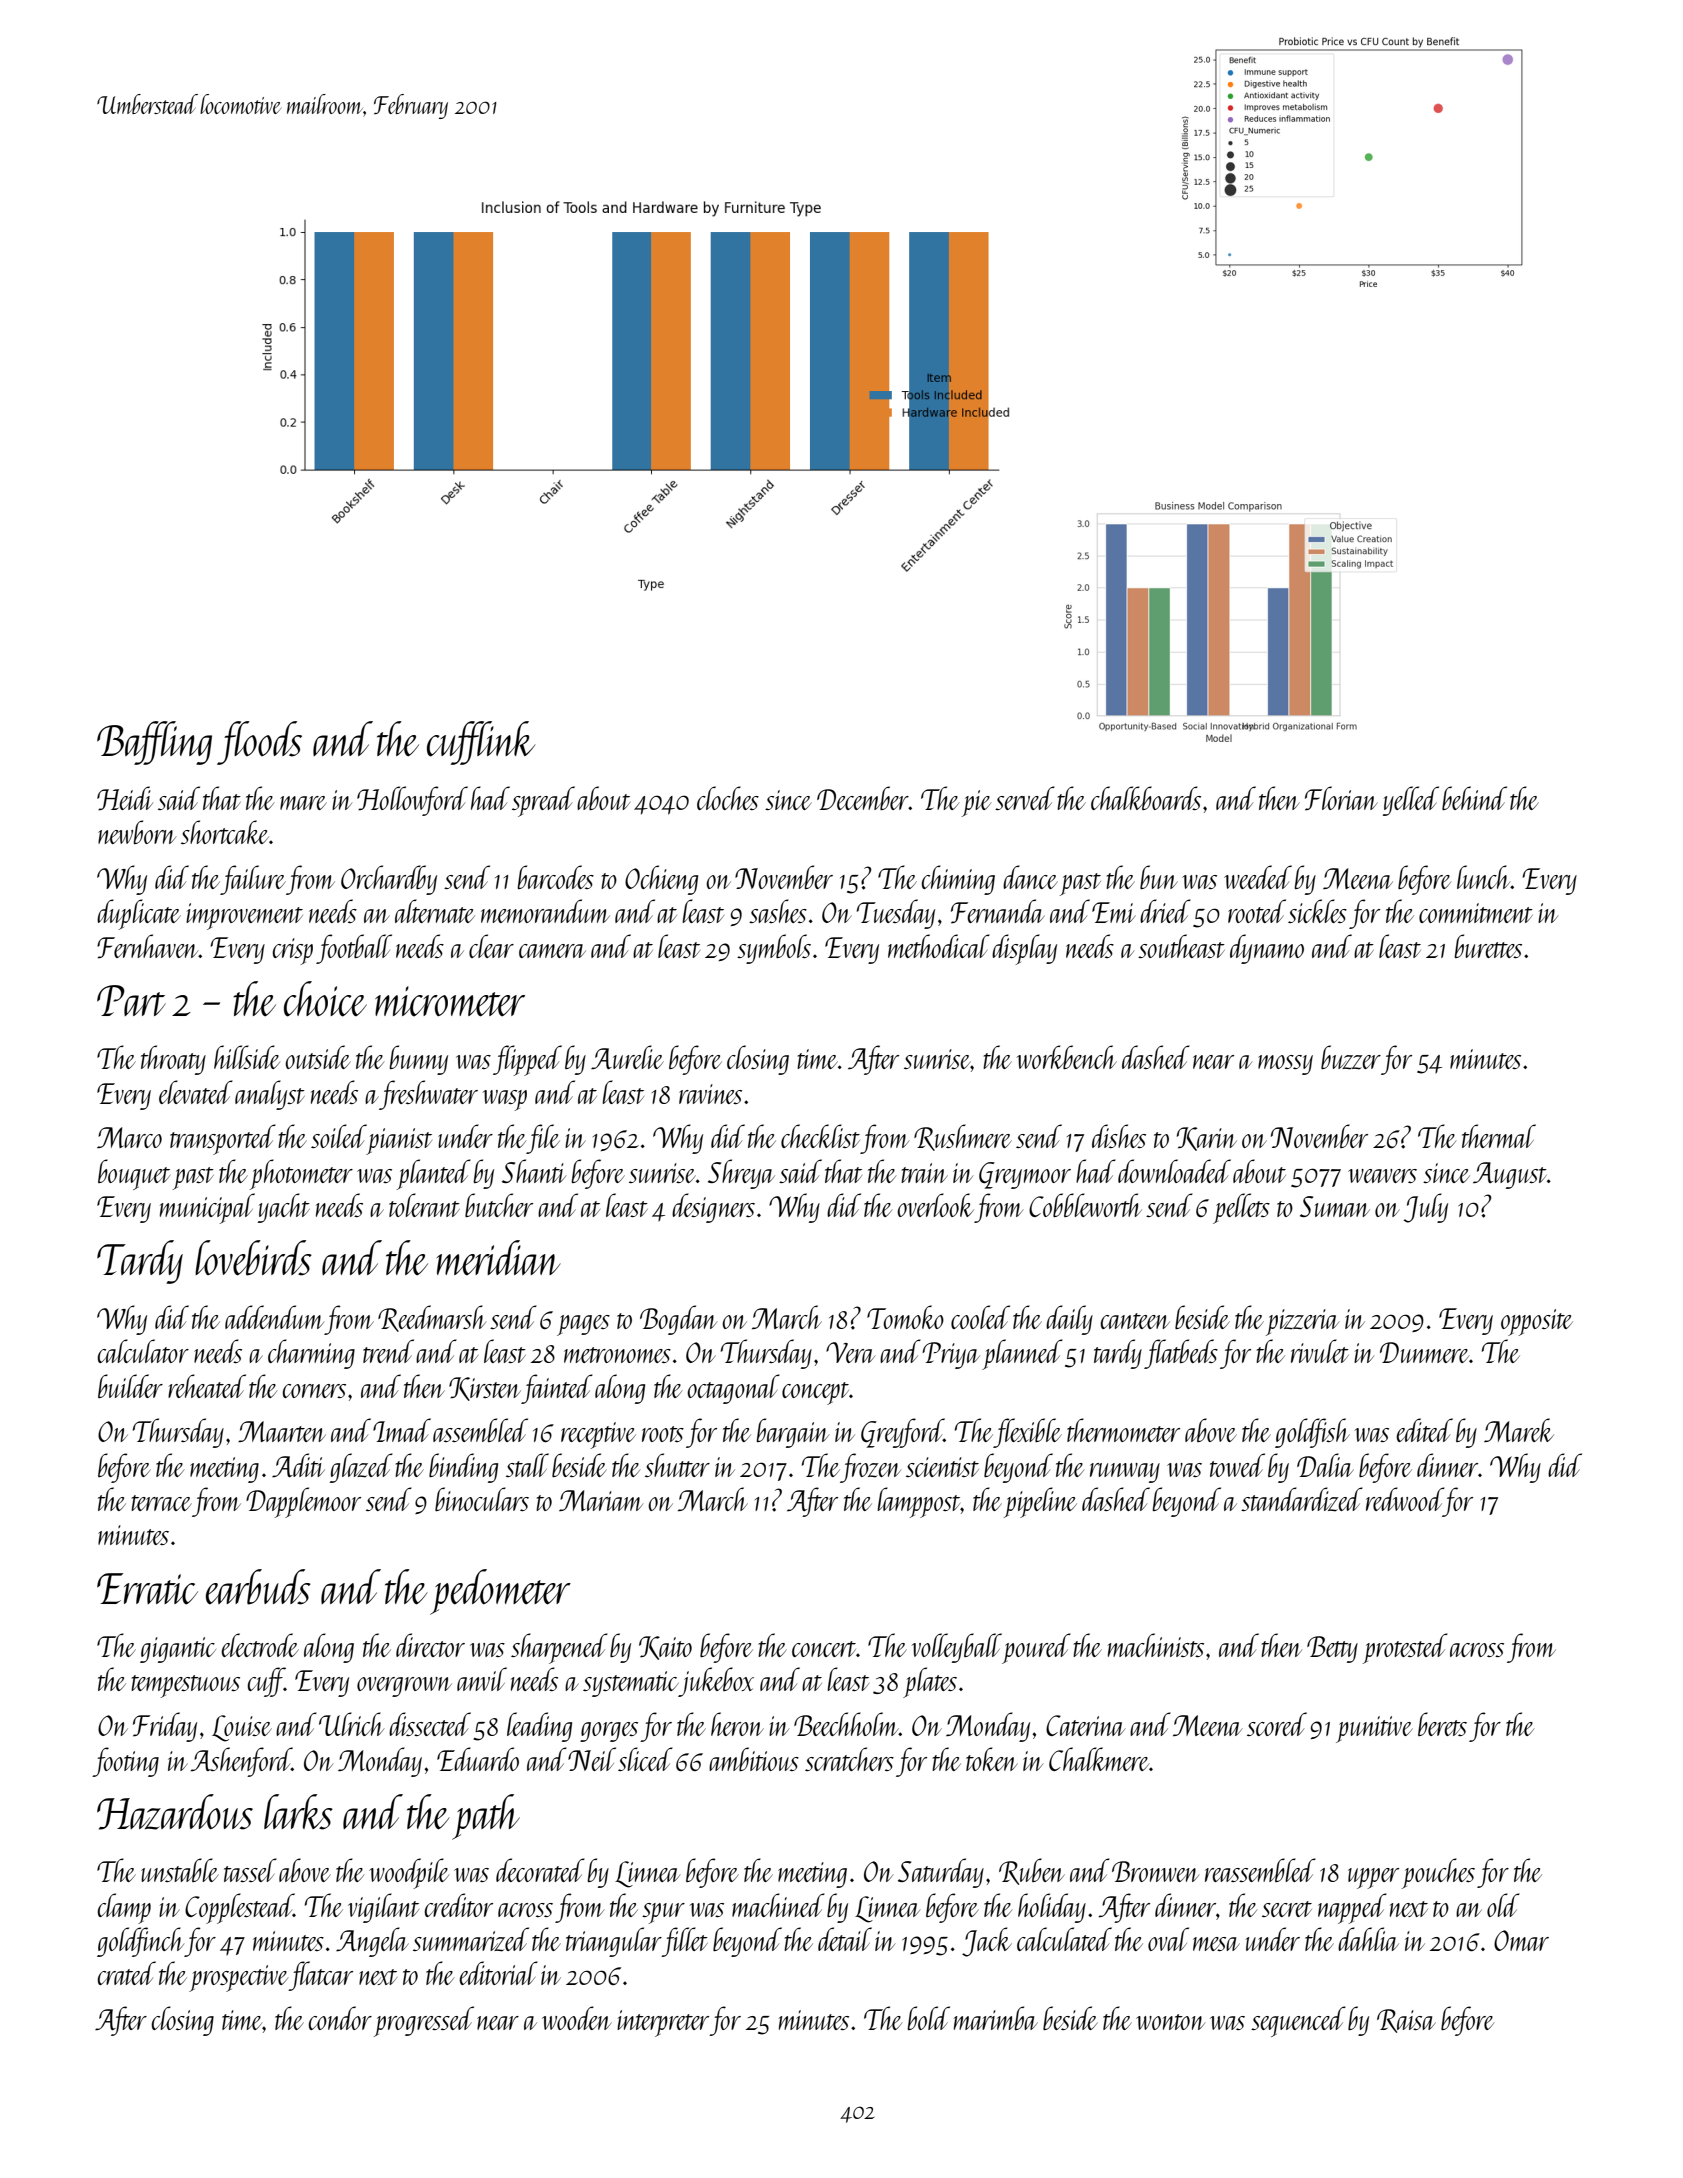  What do you see at coordinates (1499, 1136) in the image?
I see `thermal` at bounding box center [1499, 1136].
